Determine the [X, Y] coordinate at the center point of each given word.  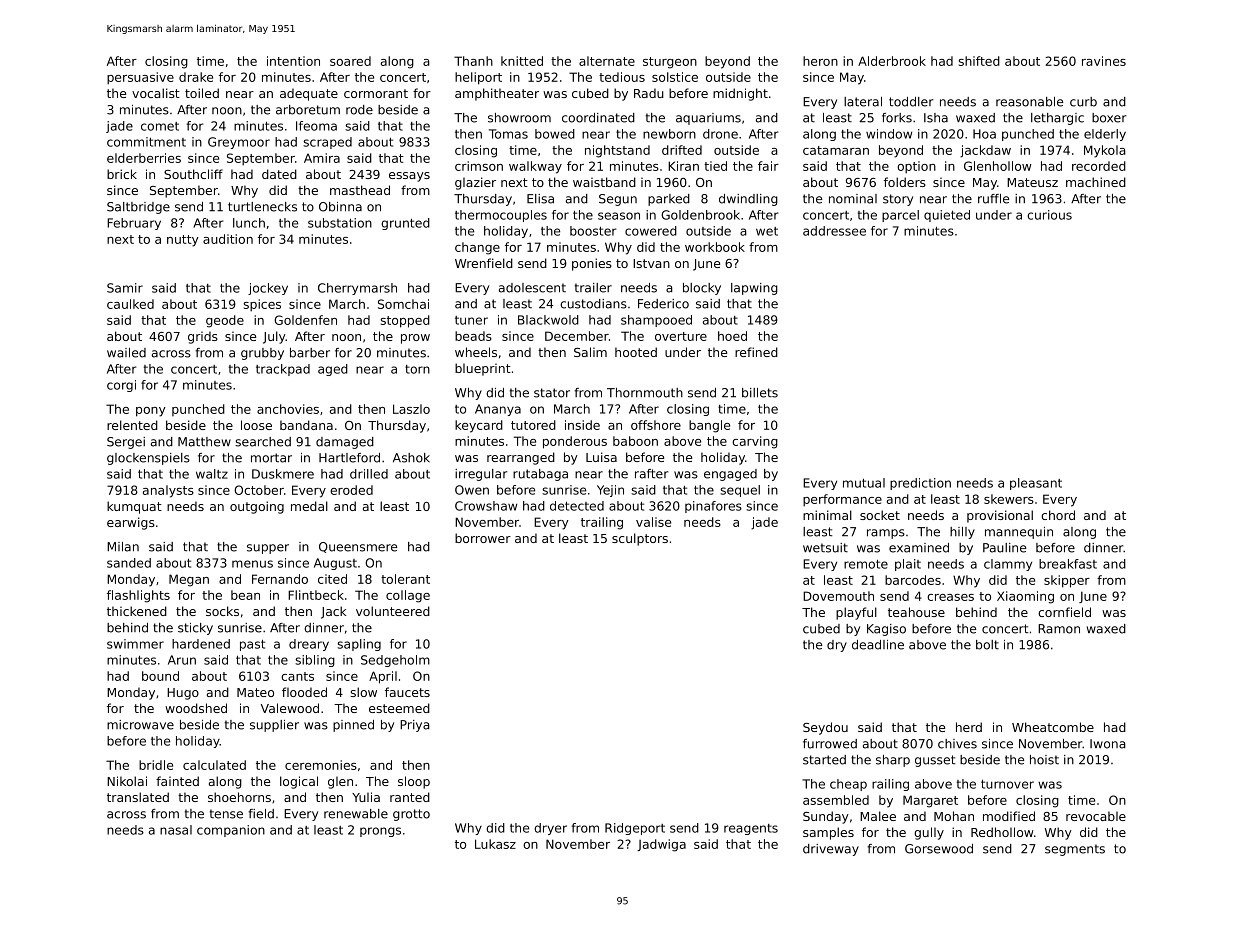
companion [231, 831]
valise [653, 522]
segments [1075, 850]
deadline [878, 645]
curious [1049, 215]
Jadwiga [661, 845]
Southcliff [193, 174]
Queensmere [358, 547]
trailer [593, 288]
